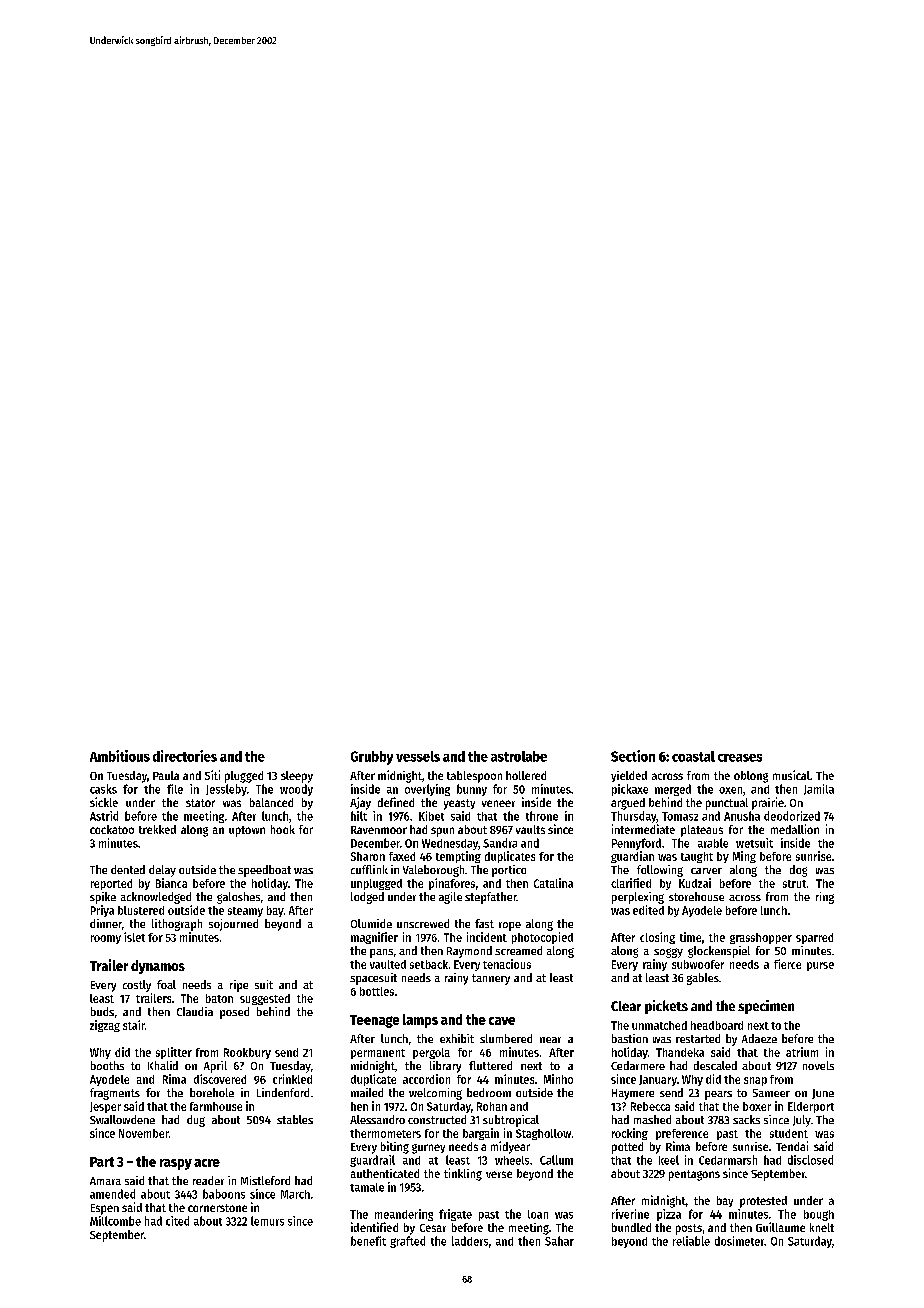 The height and width of the screenshot is (1308, 924). What do you see at coordinates (730, 790) in the screenshot?
I see `oxen` at bounding box center [730, 790].
